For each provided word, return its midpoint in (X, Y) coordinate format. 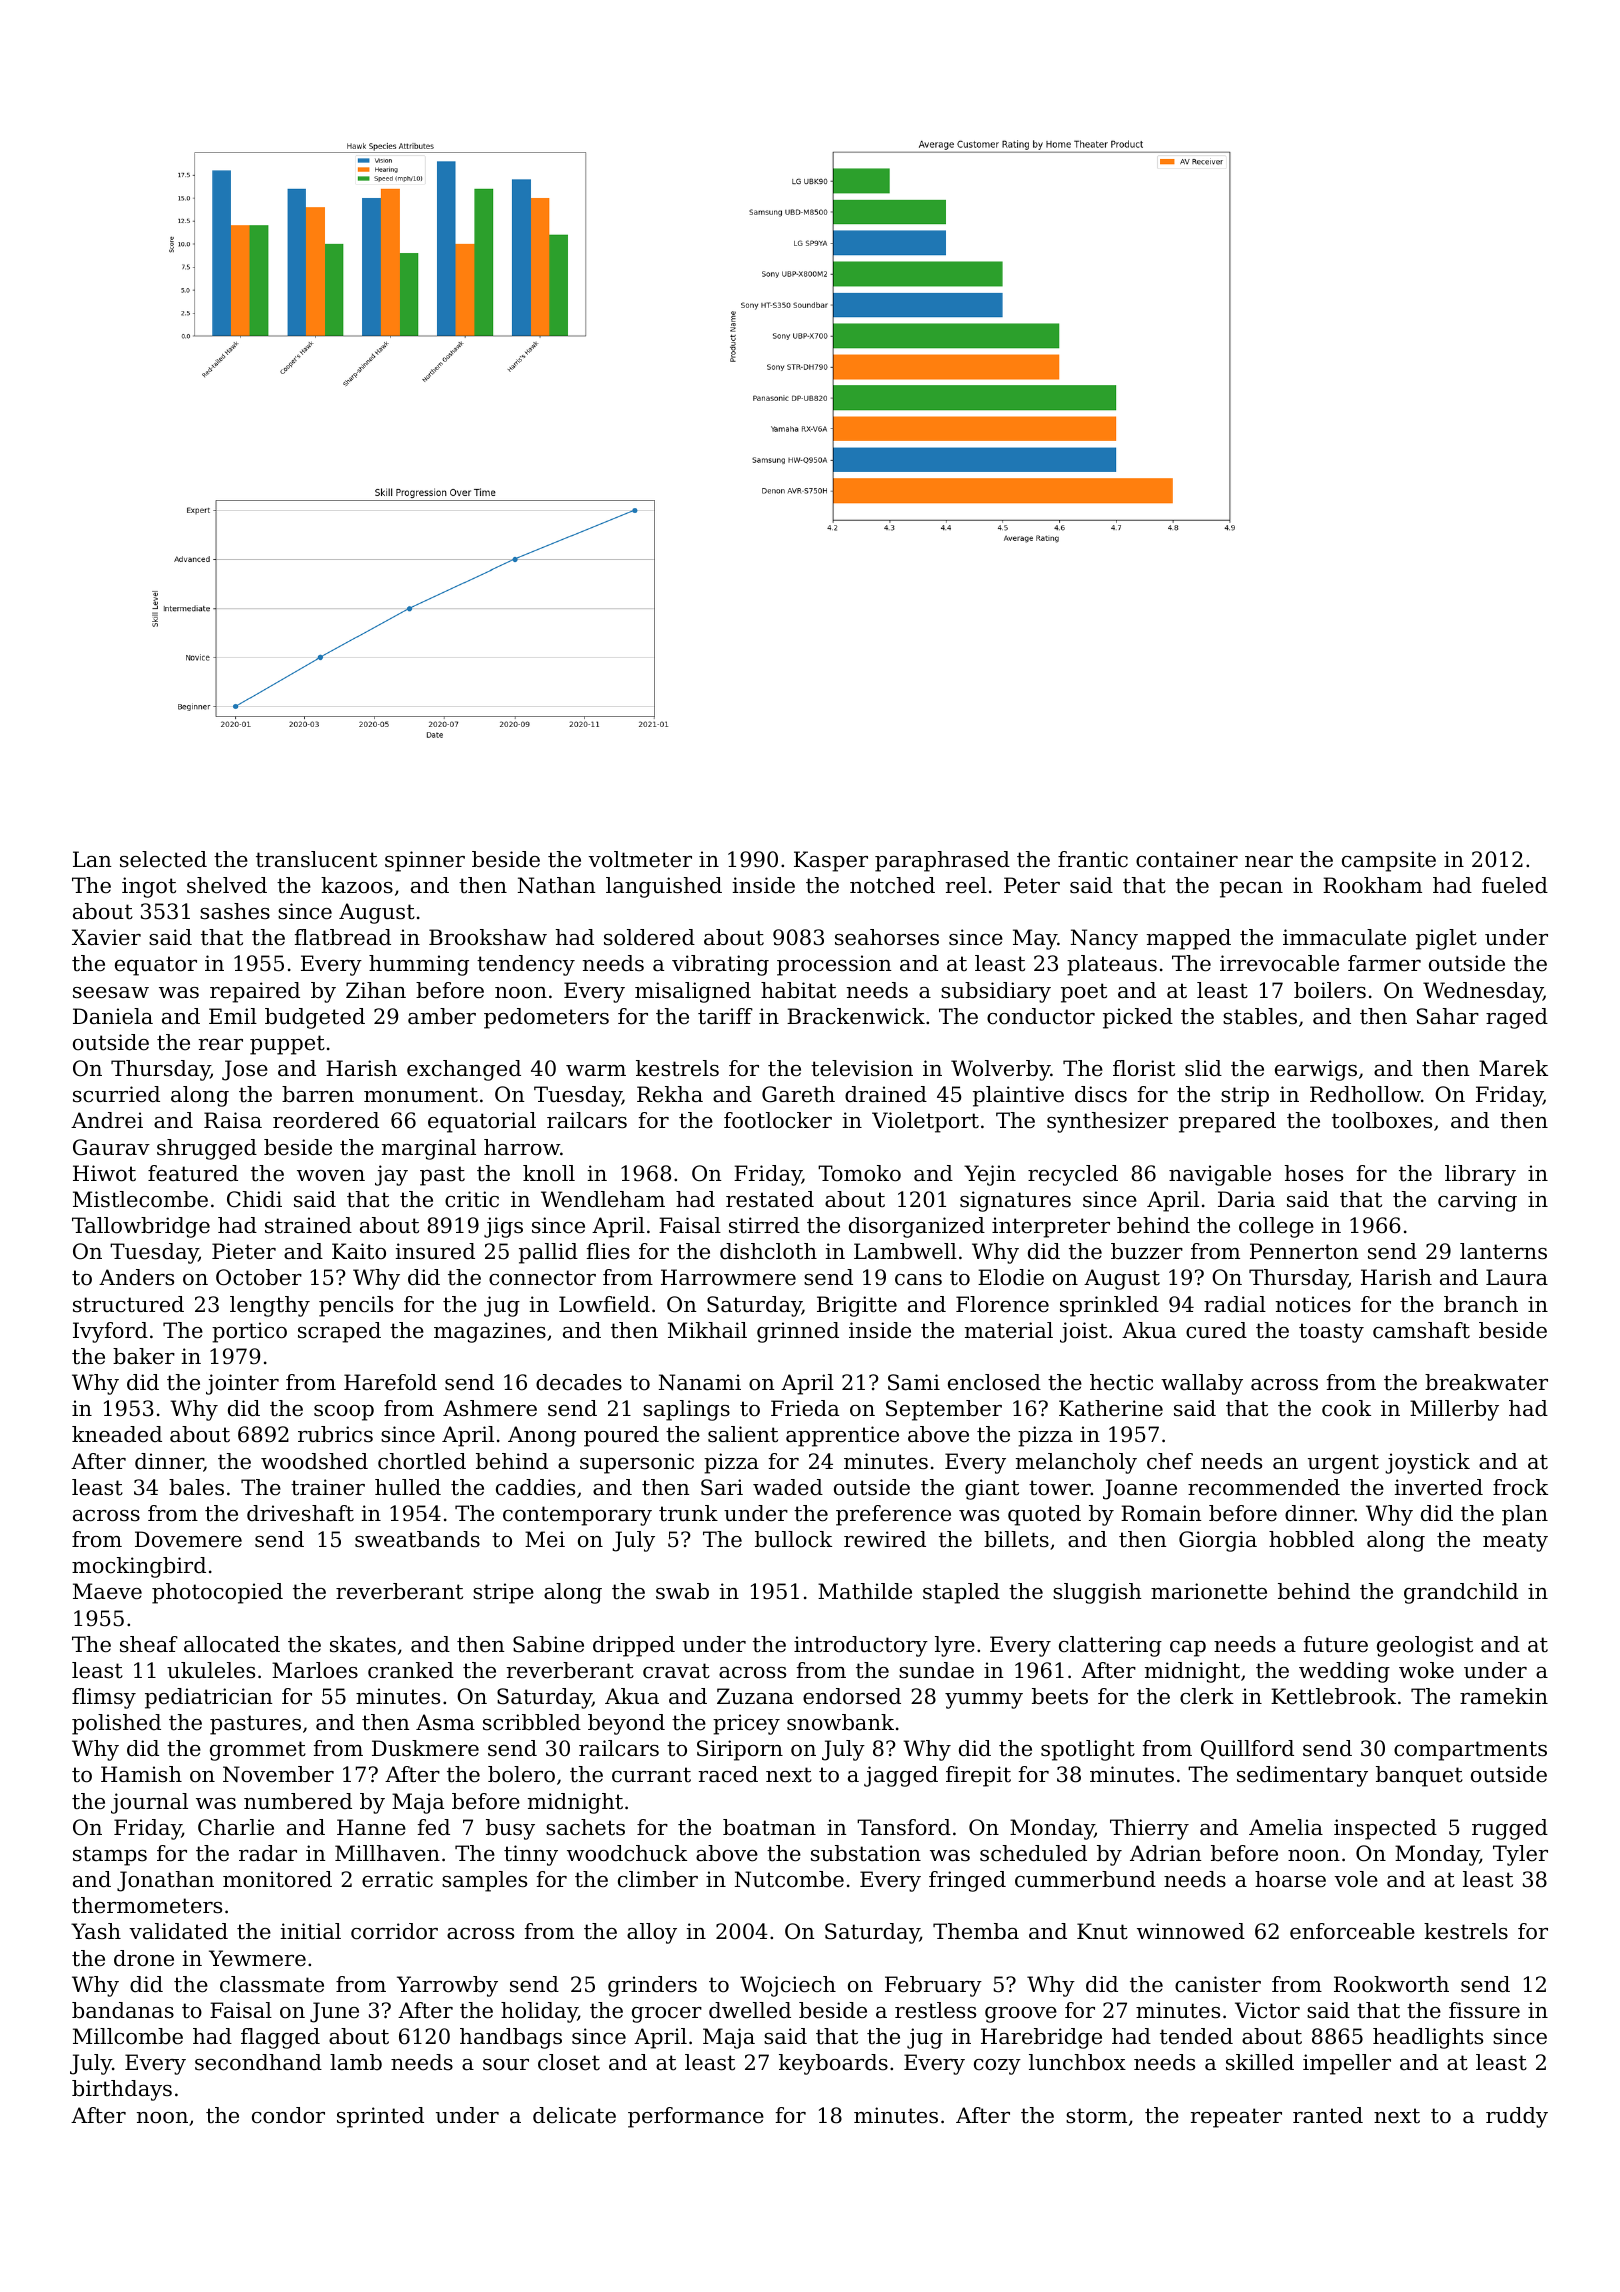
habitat (798, 990)
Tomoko (859, 1173)
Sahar (1448, 1016)
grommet (258, 1751)
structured (128, 1304)
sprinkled (1109, 1306)
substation (866, 1853)
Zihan (376, 990)
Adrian (1166, 1853)
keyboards (833, 2064)
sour (506, 2065)
